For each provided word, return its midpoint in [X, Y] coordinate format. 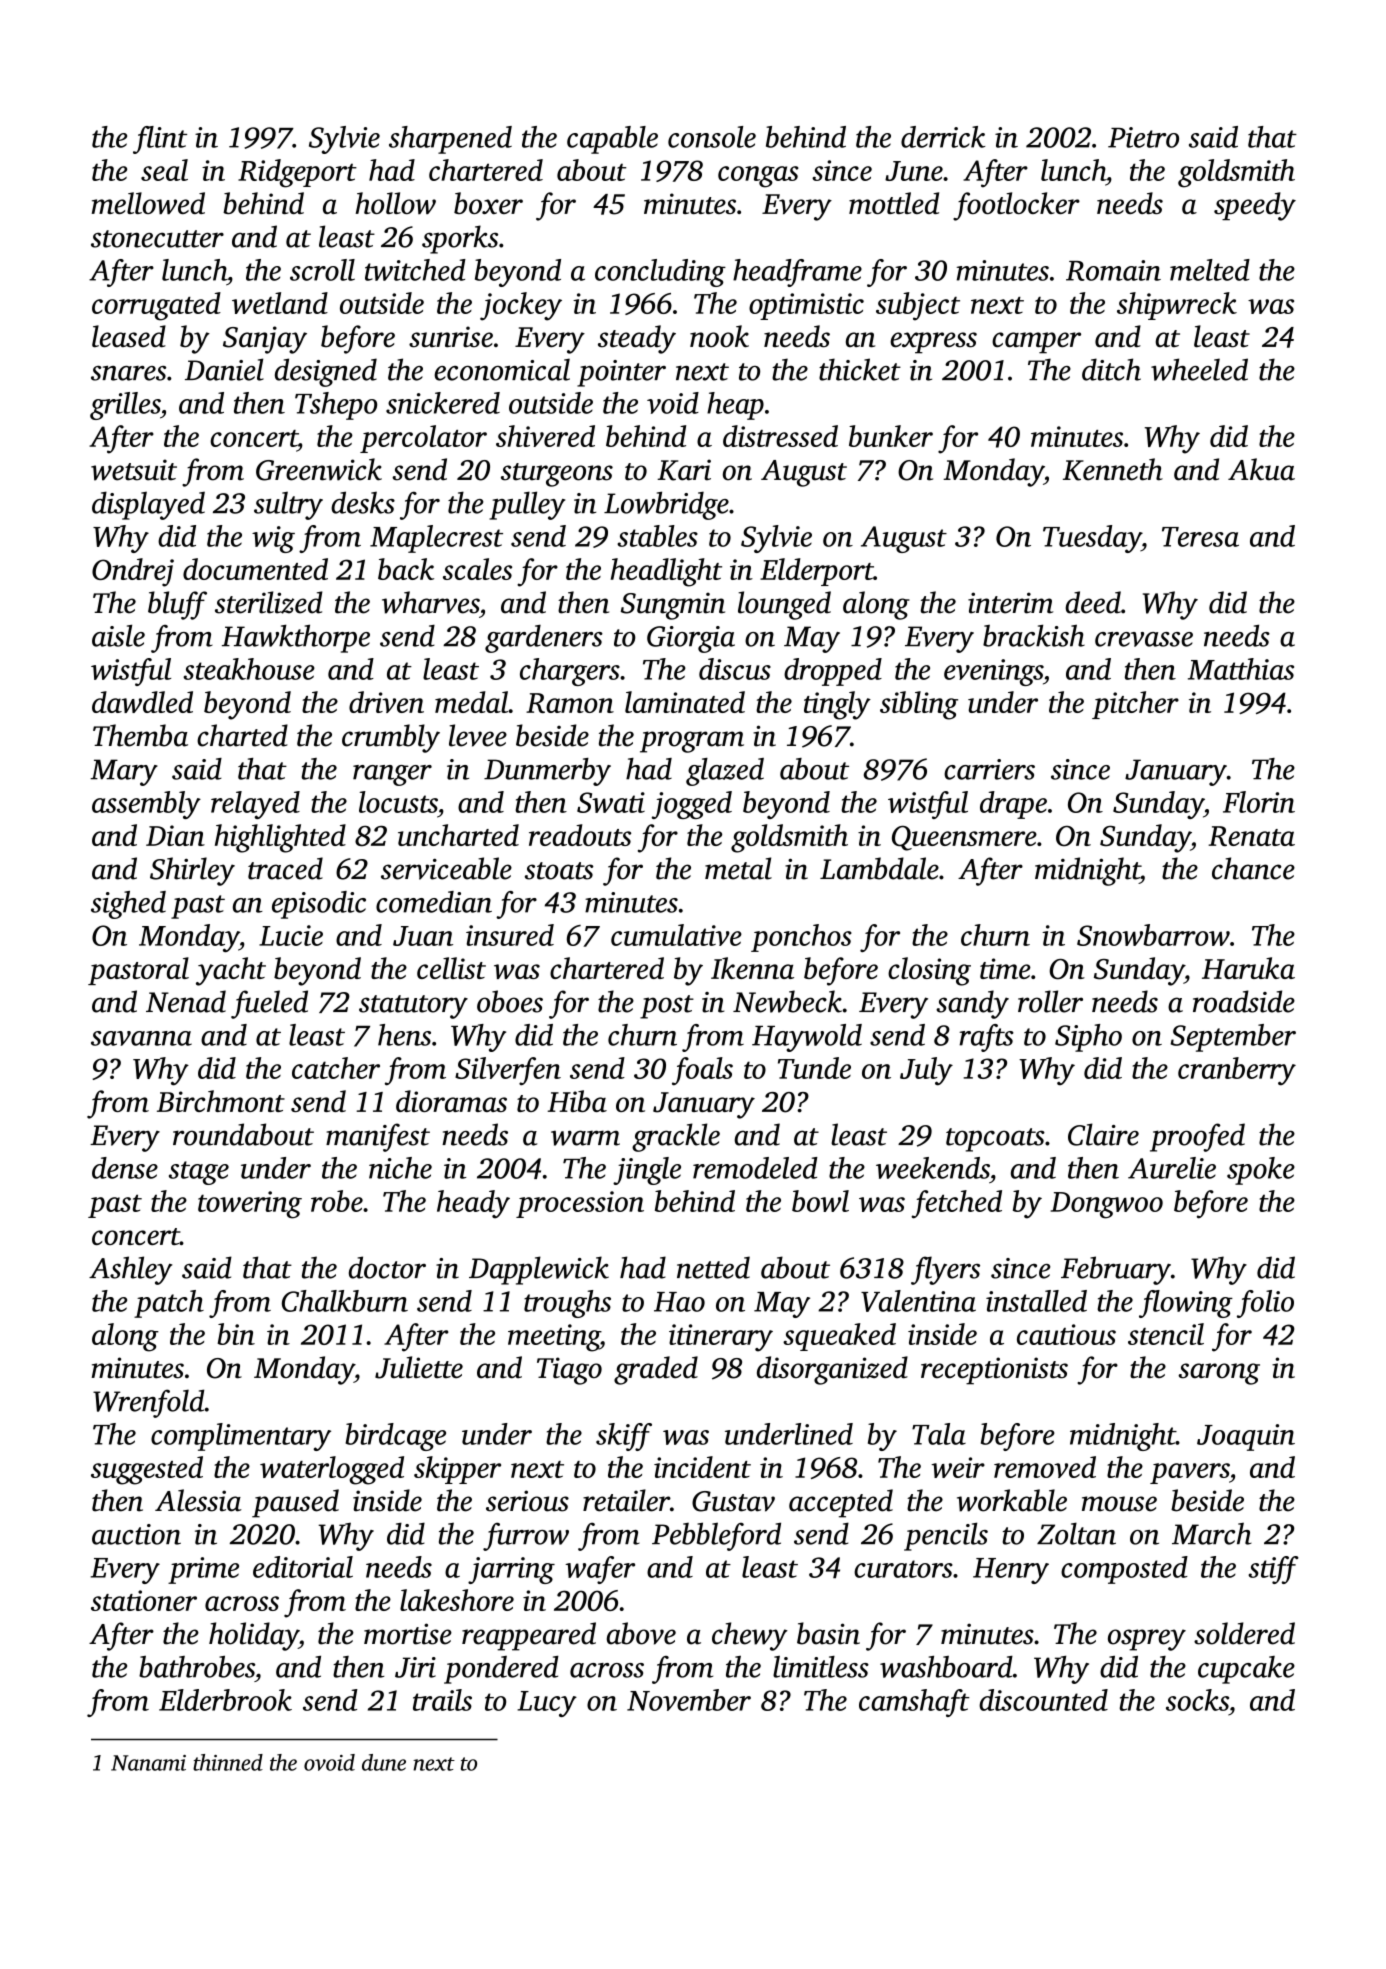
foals [702, 1071]
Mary [124, 772]
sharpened [450, 140]
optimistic [806, 306]
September [1233, 1038]
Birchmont [221, 1101]
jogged [692, 805]
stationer [144, 1600]
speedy [1255, 206]
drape [1013, 805]
